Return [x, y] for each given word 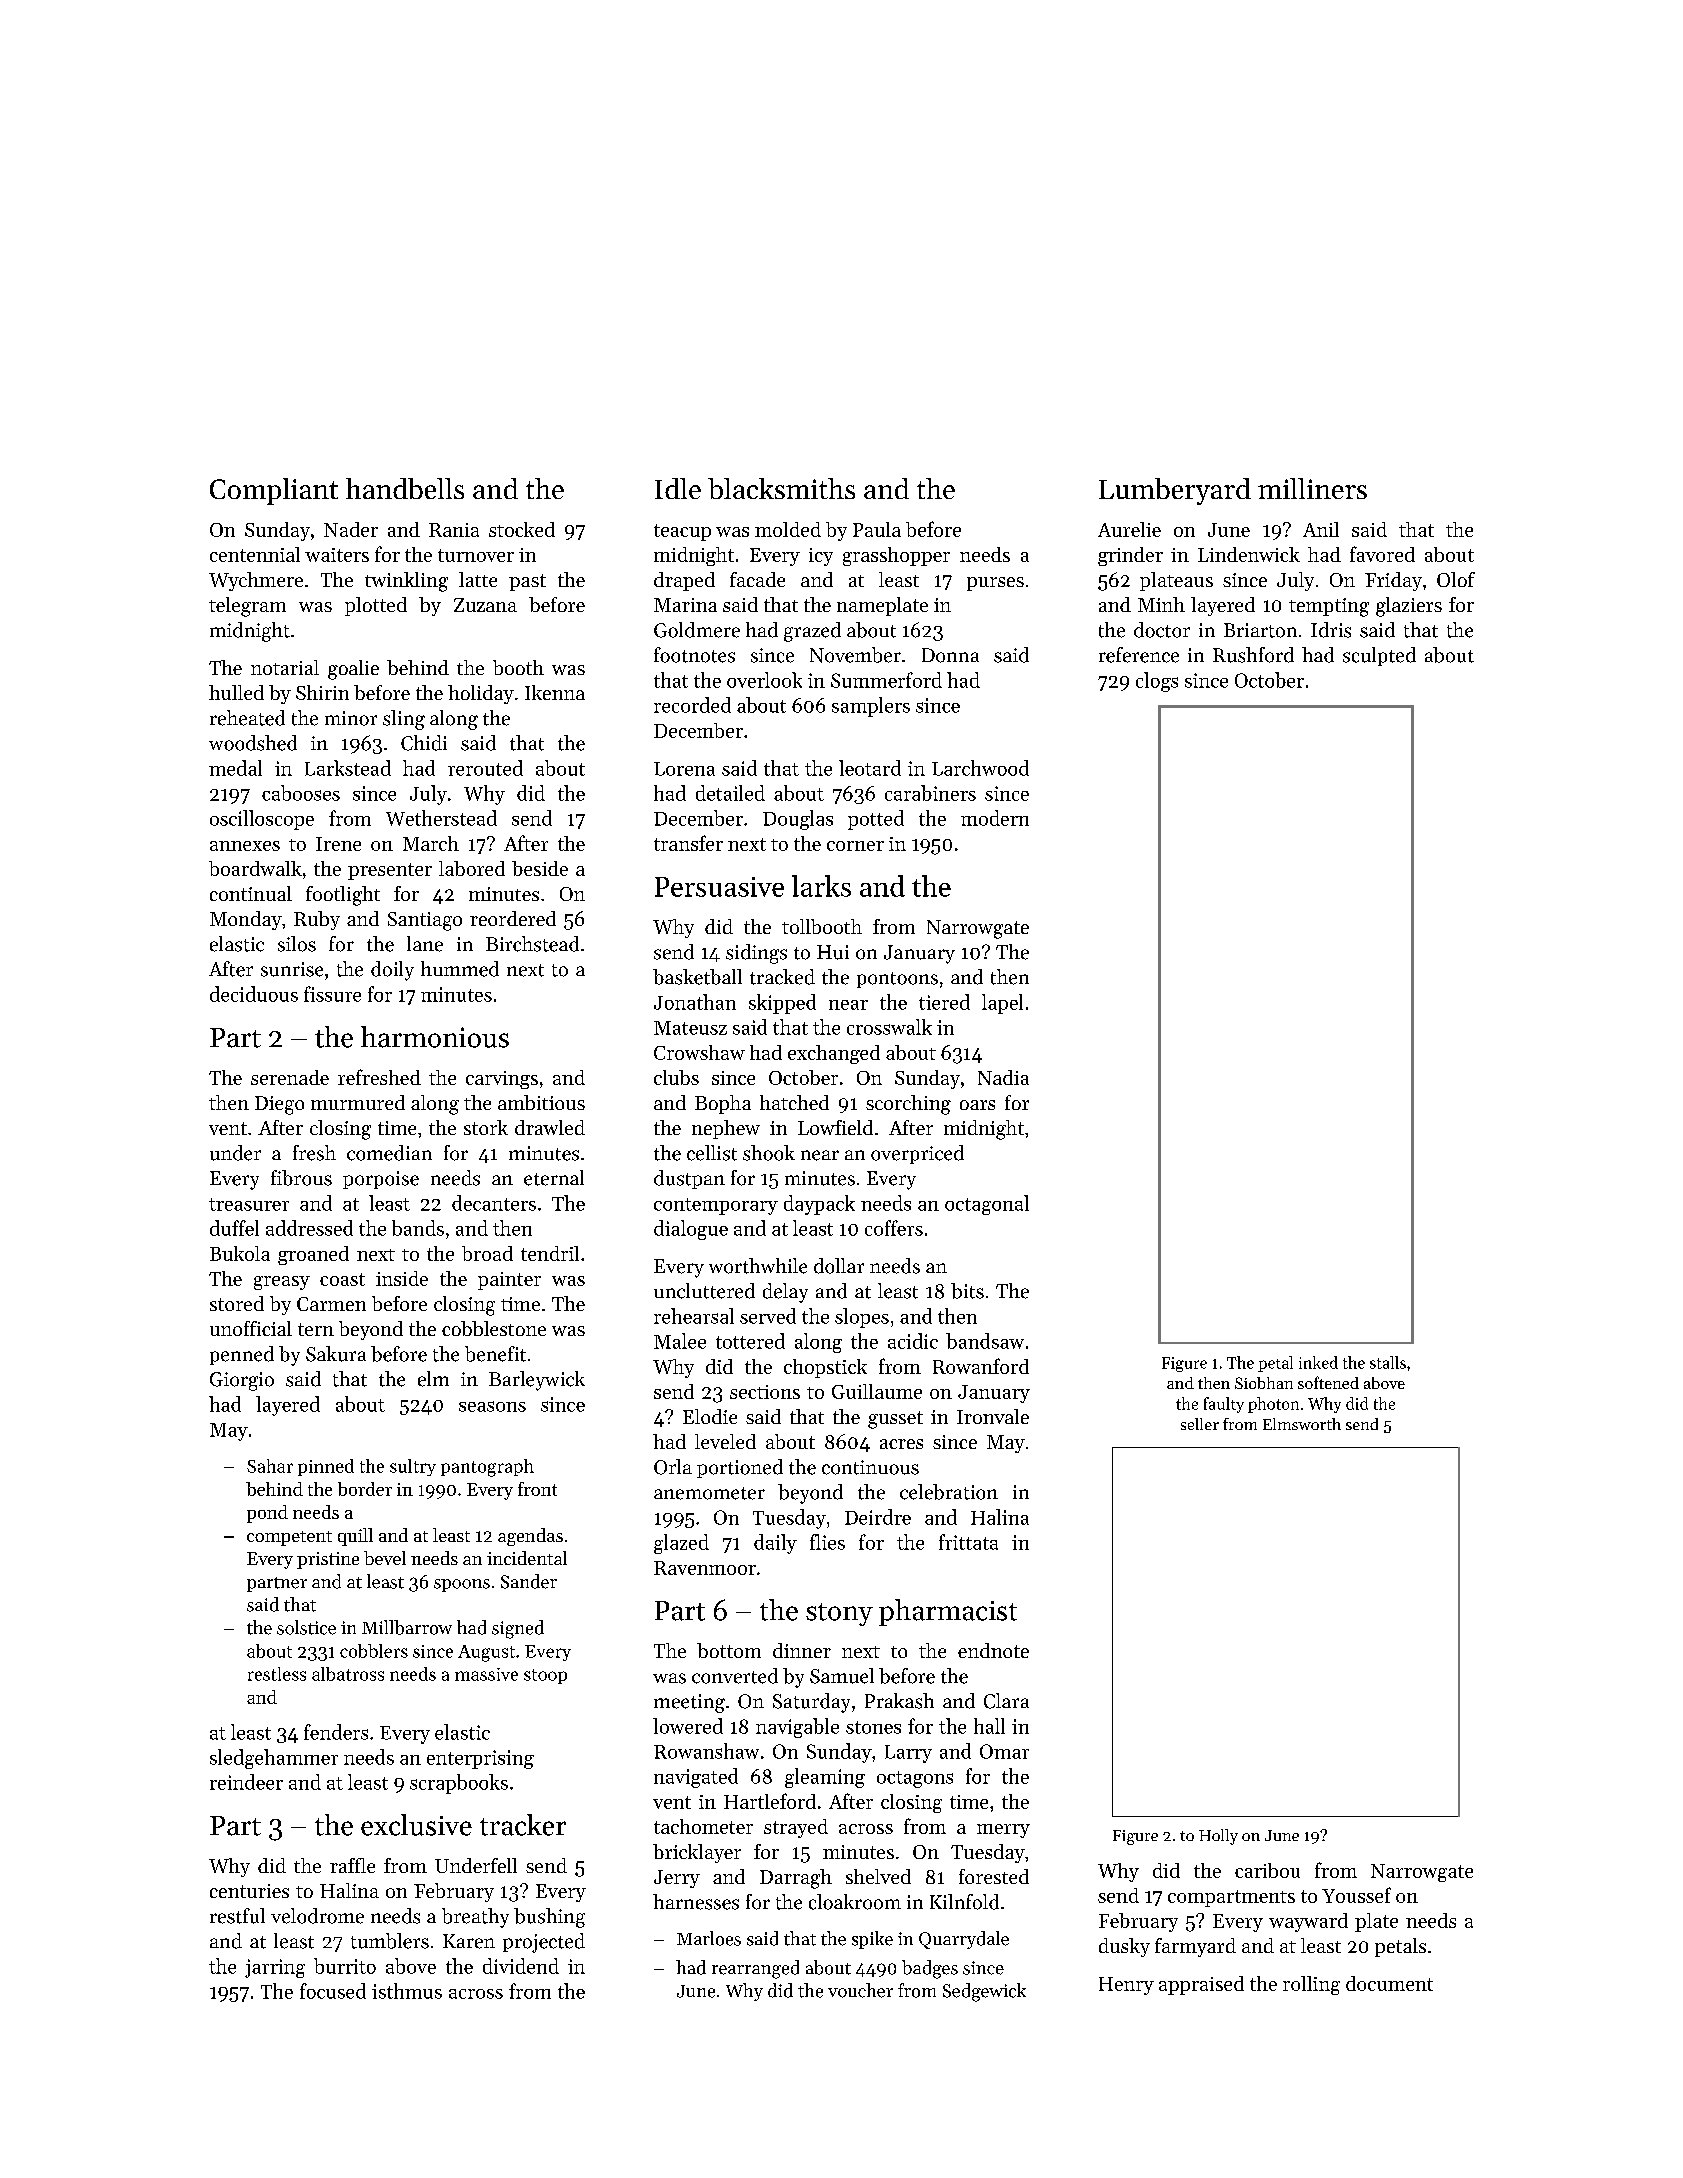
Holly [1218, 1837]
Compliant [274, 491]
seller [1200, 1424]
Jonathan [695, 1002]
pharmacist [948, 1612]
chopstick [825, 1368]
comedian [389, 1153]
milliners [1312, 488]
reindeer [246, 1782]
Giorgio [242, 1381]
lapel [1002, 1004]
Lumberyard [1175, 491]
